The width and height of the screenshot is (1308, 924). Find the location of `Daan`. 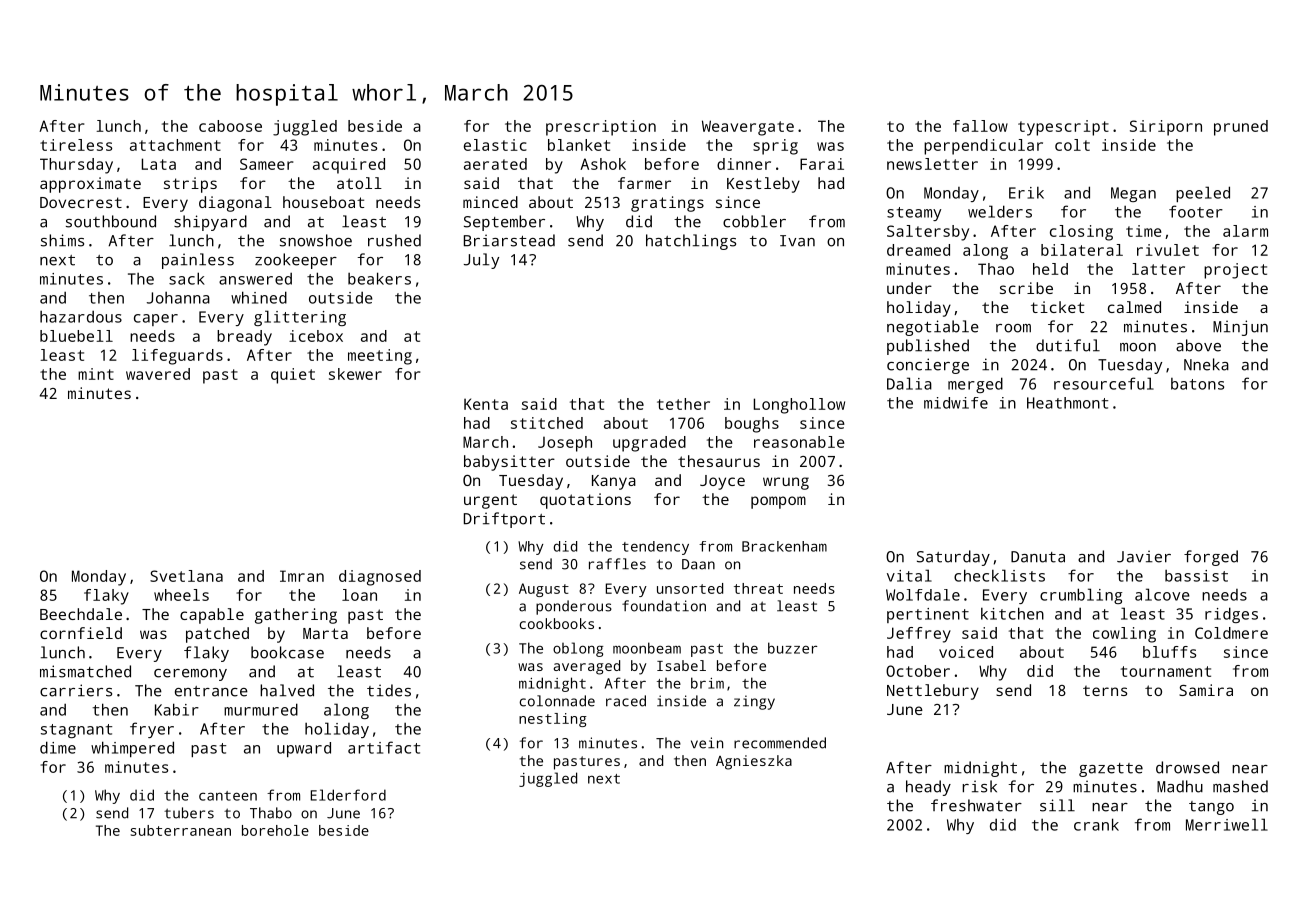

Daan is located at coordinates (698, 564).
